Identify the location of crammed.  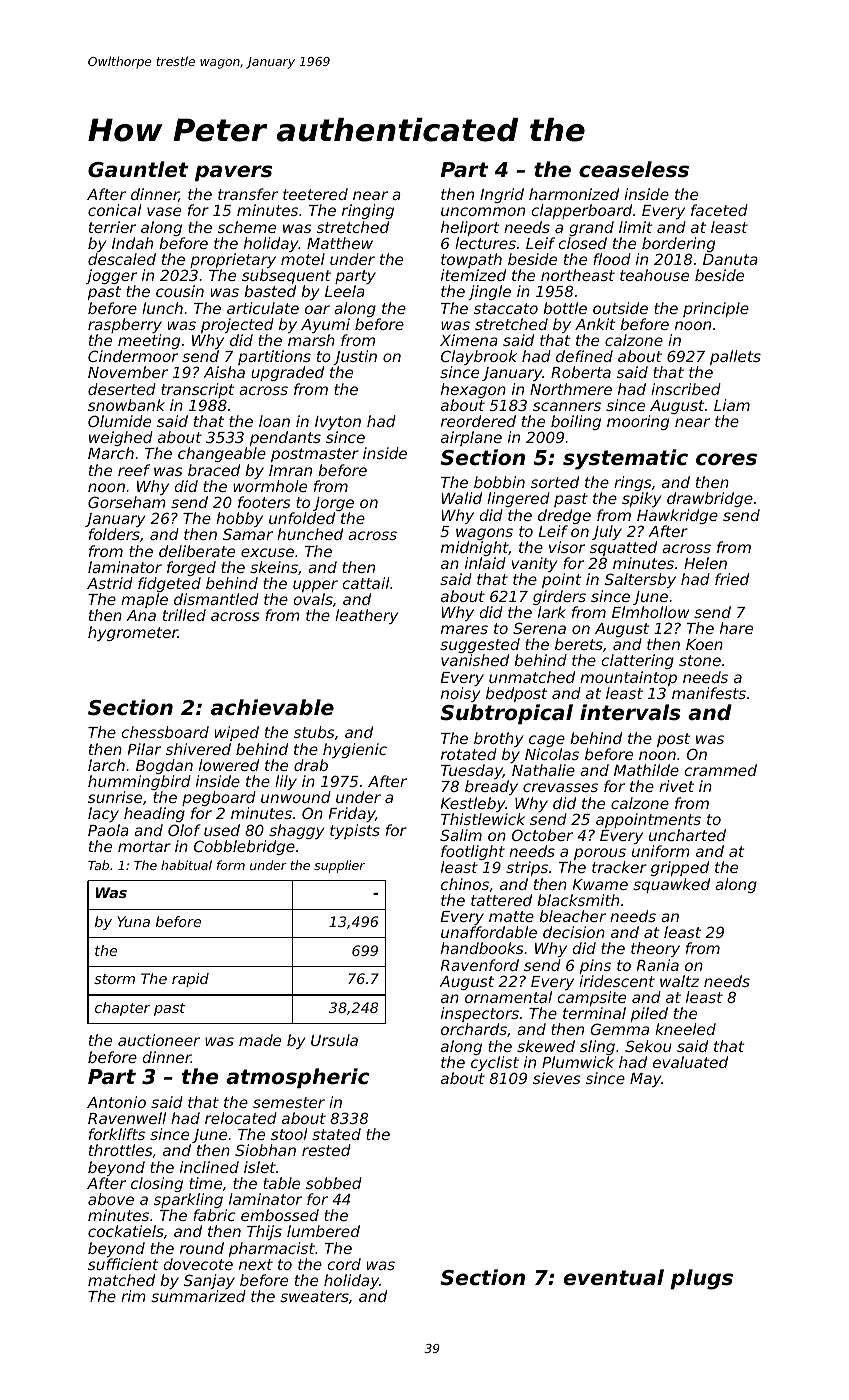
(720, 770).
